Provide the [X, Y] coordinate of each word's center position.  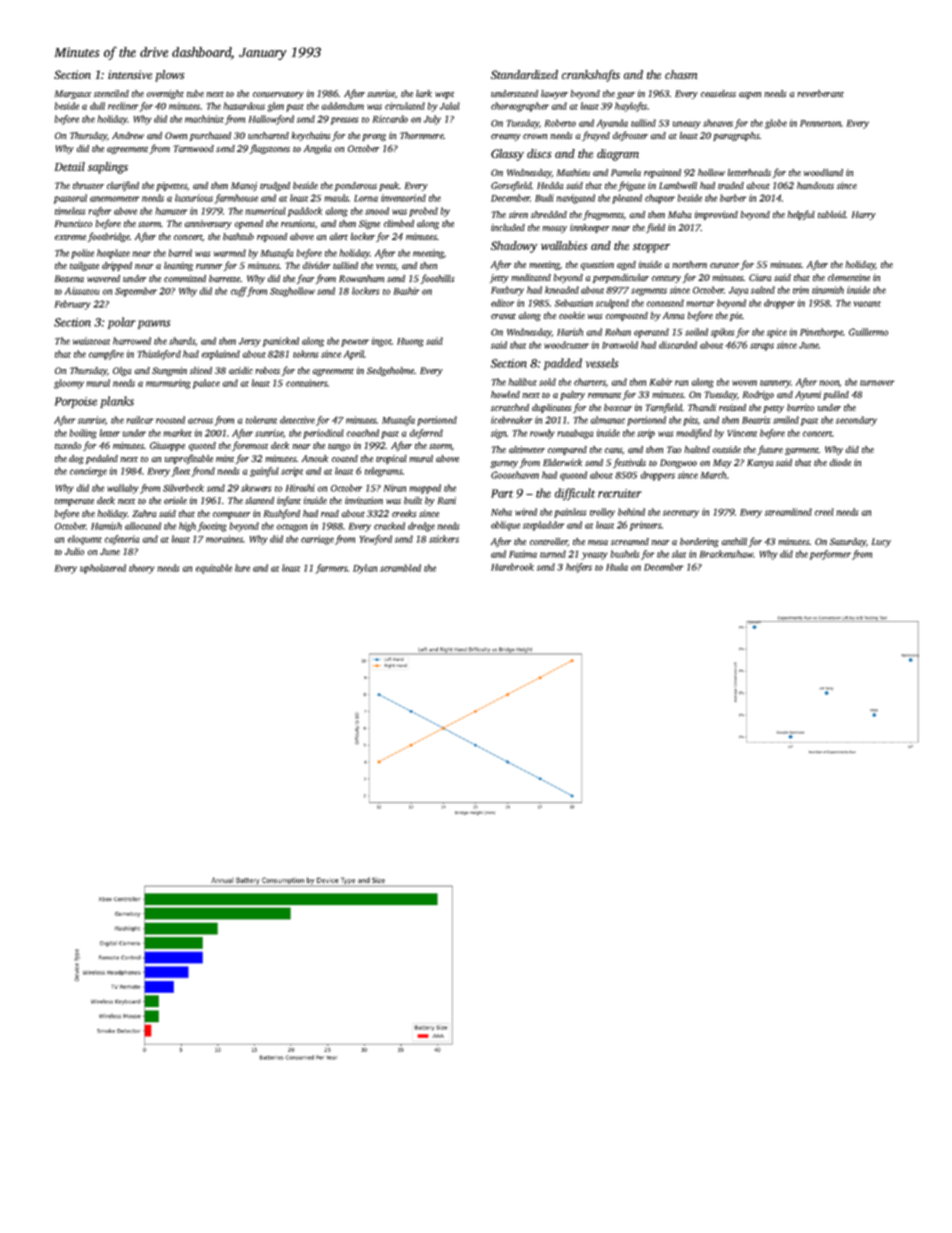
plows [170, 76]
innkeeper [590, 228]
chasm [681, 74]
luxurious [194, 198]
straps [762, 347]
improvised [716, 215]
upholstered [103, 569]
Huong [410, 342]
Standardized [524, 74]
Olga [122, 371]
